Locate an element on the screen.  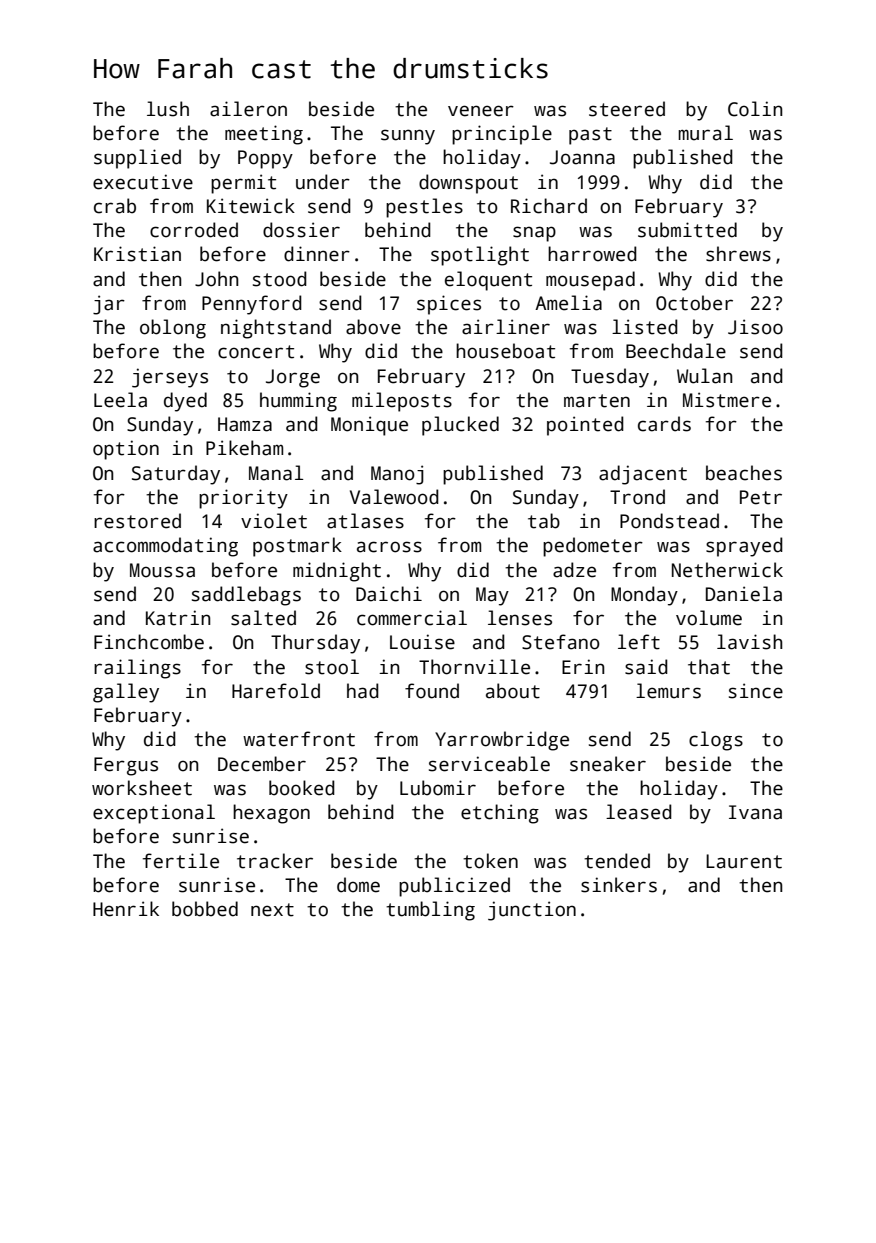
Henrik is located at coordinates (126, 909).
